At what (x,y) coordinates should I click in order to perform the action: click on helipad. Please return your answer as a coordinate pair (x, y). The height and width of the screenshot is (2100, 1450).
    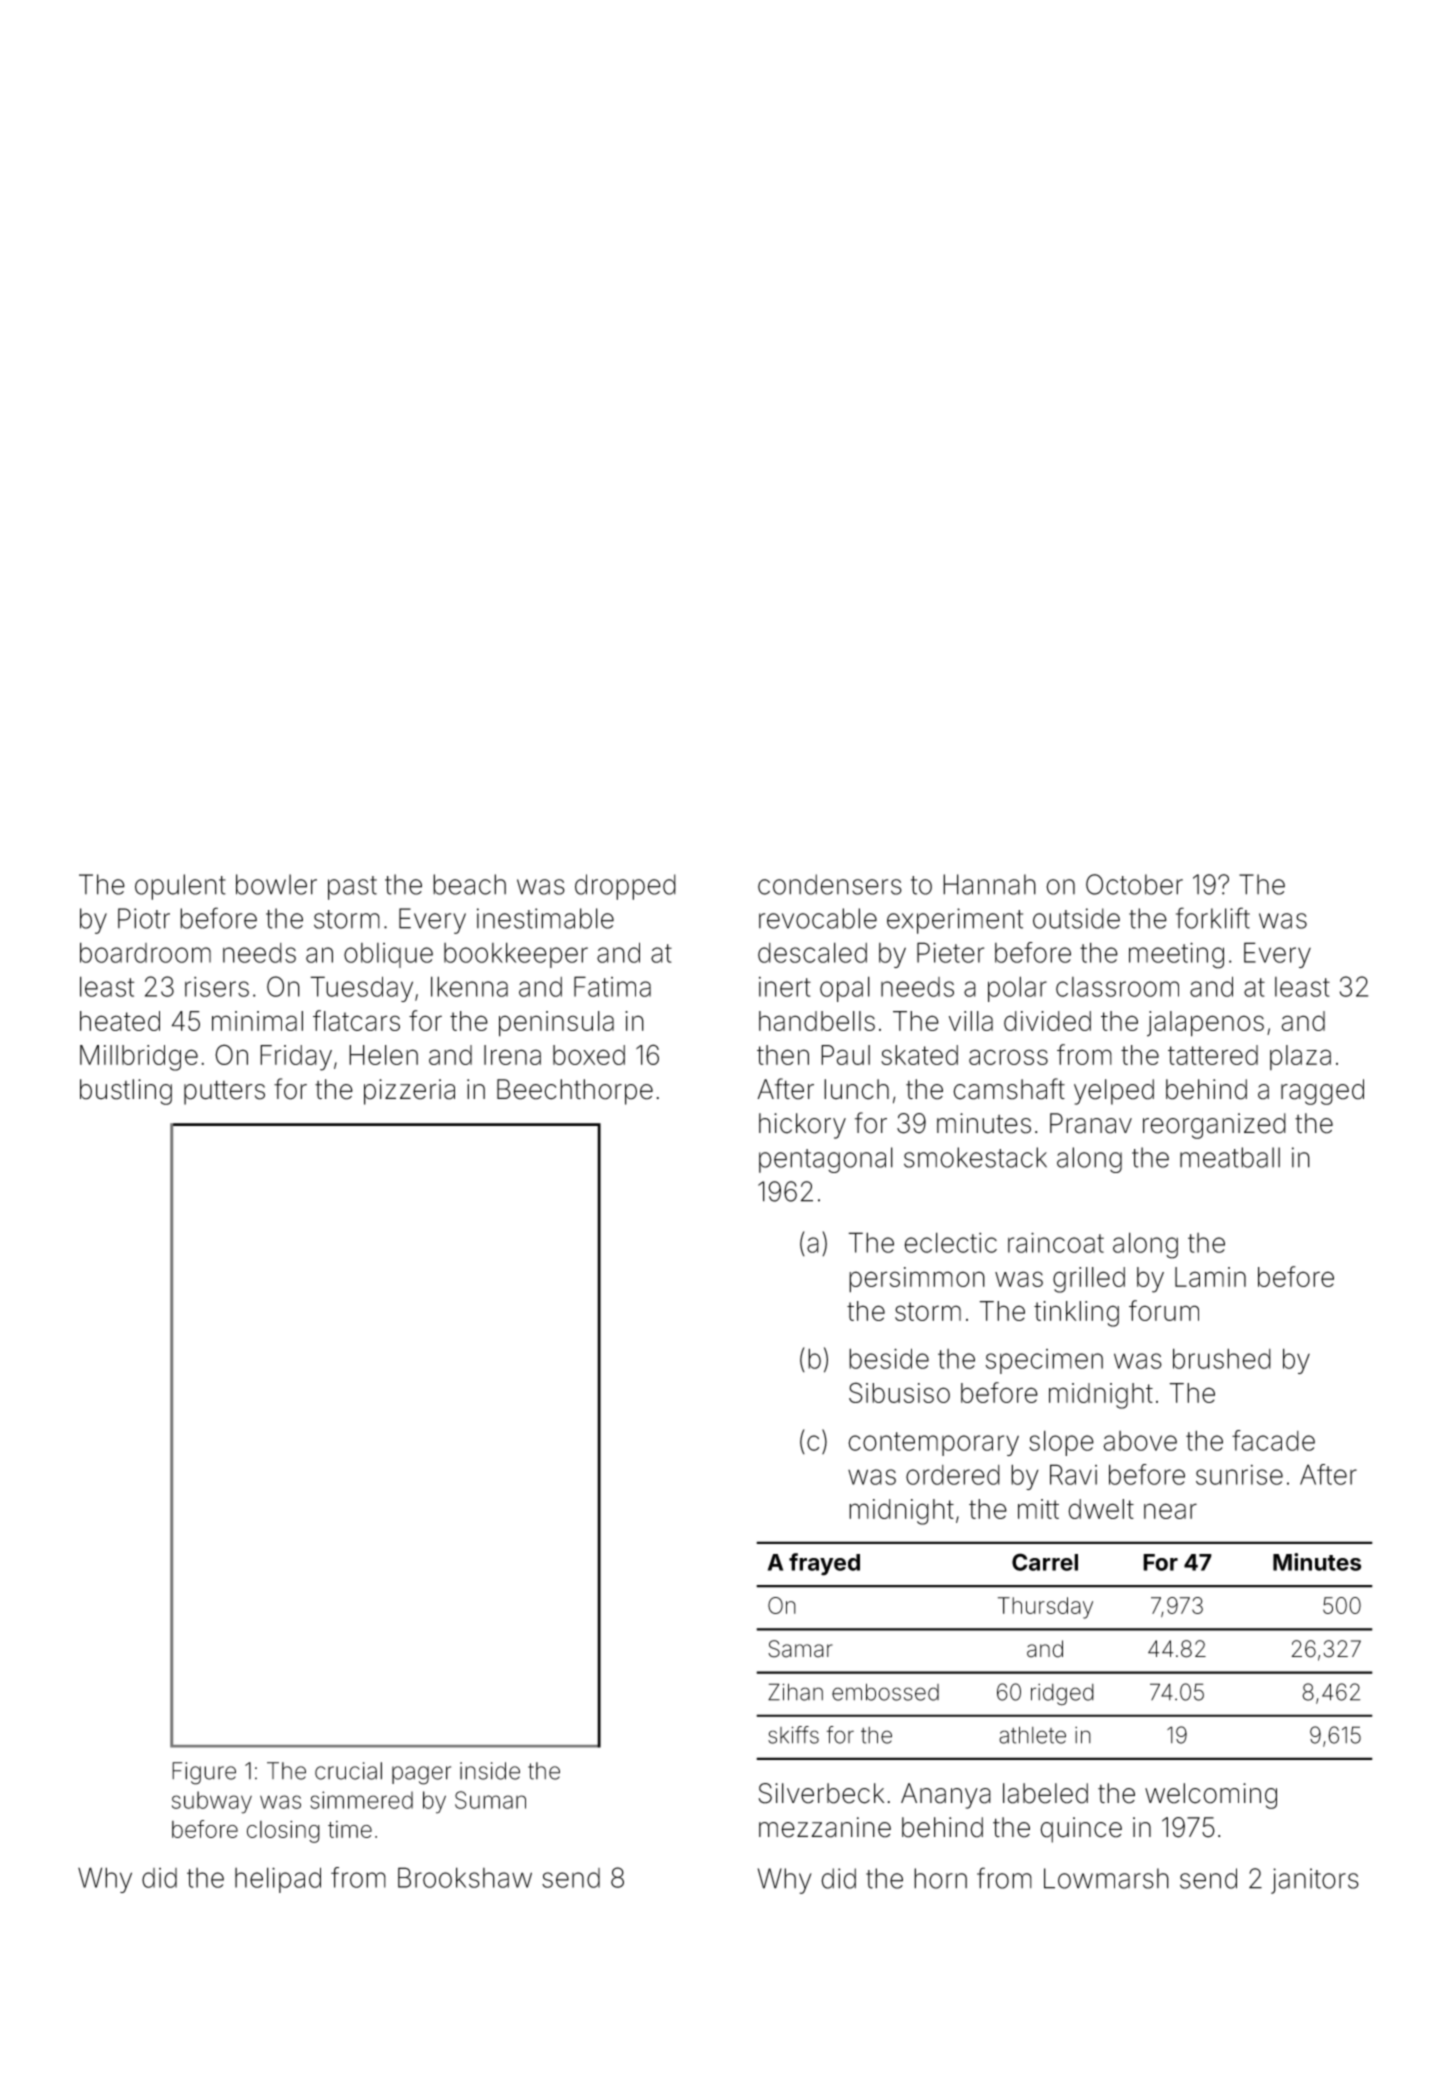
    Looking at the image, I should click on (278, 1880).
